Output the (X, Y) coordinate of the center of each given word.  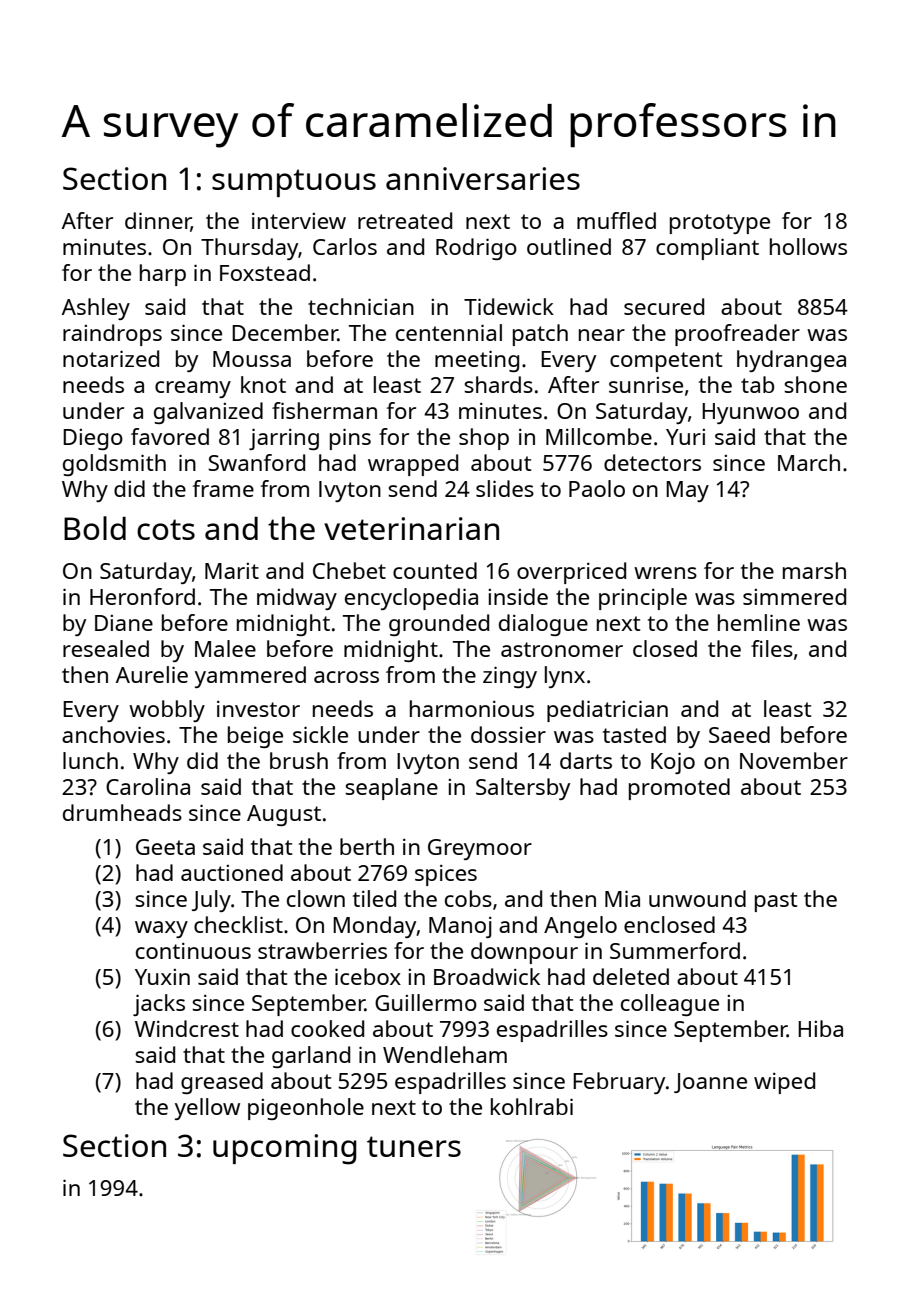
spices (446, 875)
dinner (158, 222)
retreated (405, 220)
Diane (124, 623)
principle (643, 599)
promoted (679, 789)
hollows (808, 246)
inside (518, 596)
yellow (207, 1109)
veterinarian (411, 528)
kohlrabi (532, 1106)
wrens (665, 573)
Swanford (256, 462)
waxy (161, 929)
